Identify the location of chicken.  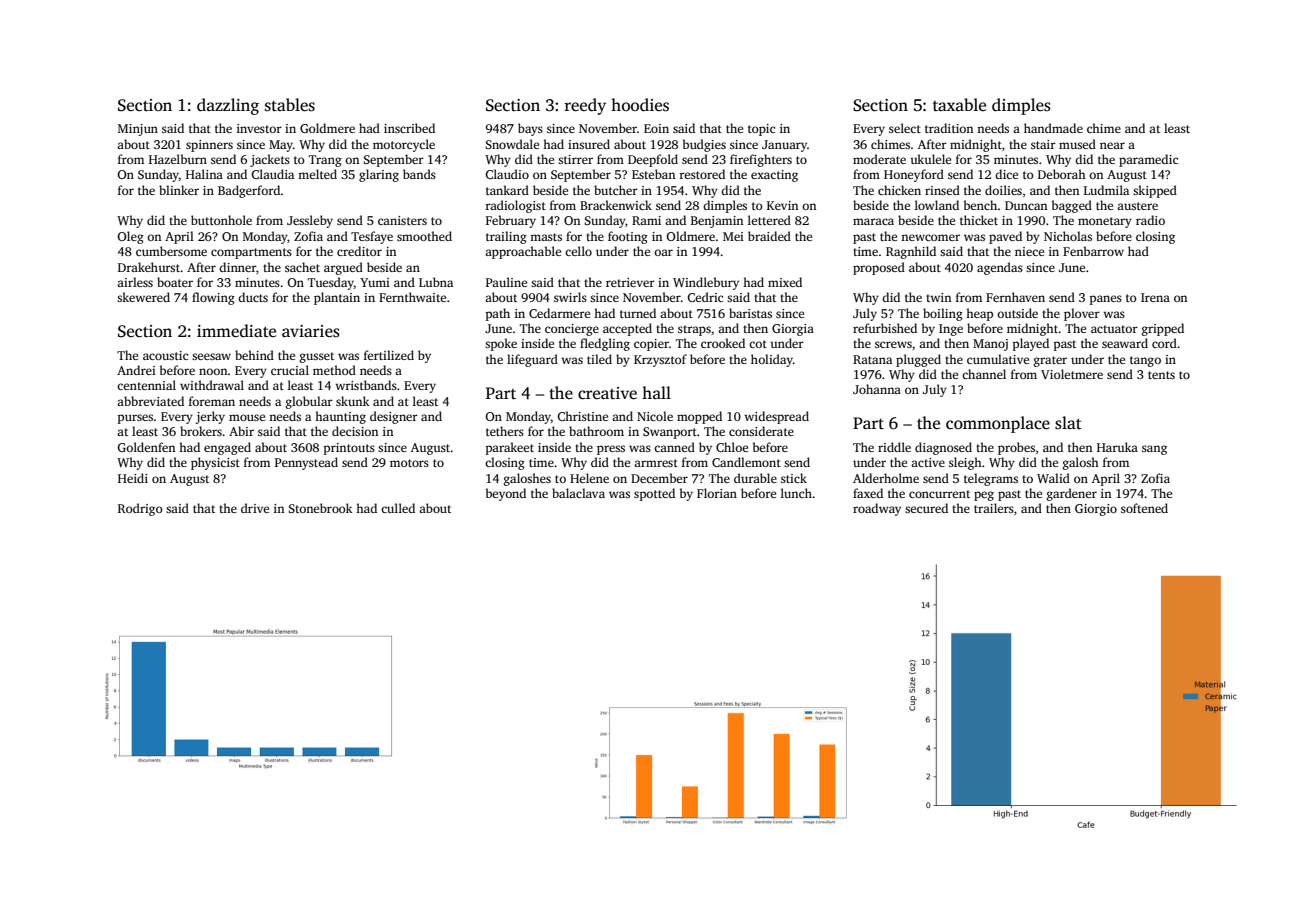
(899, 190).
